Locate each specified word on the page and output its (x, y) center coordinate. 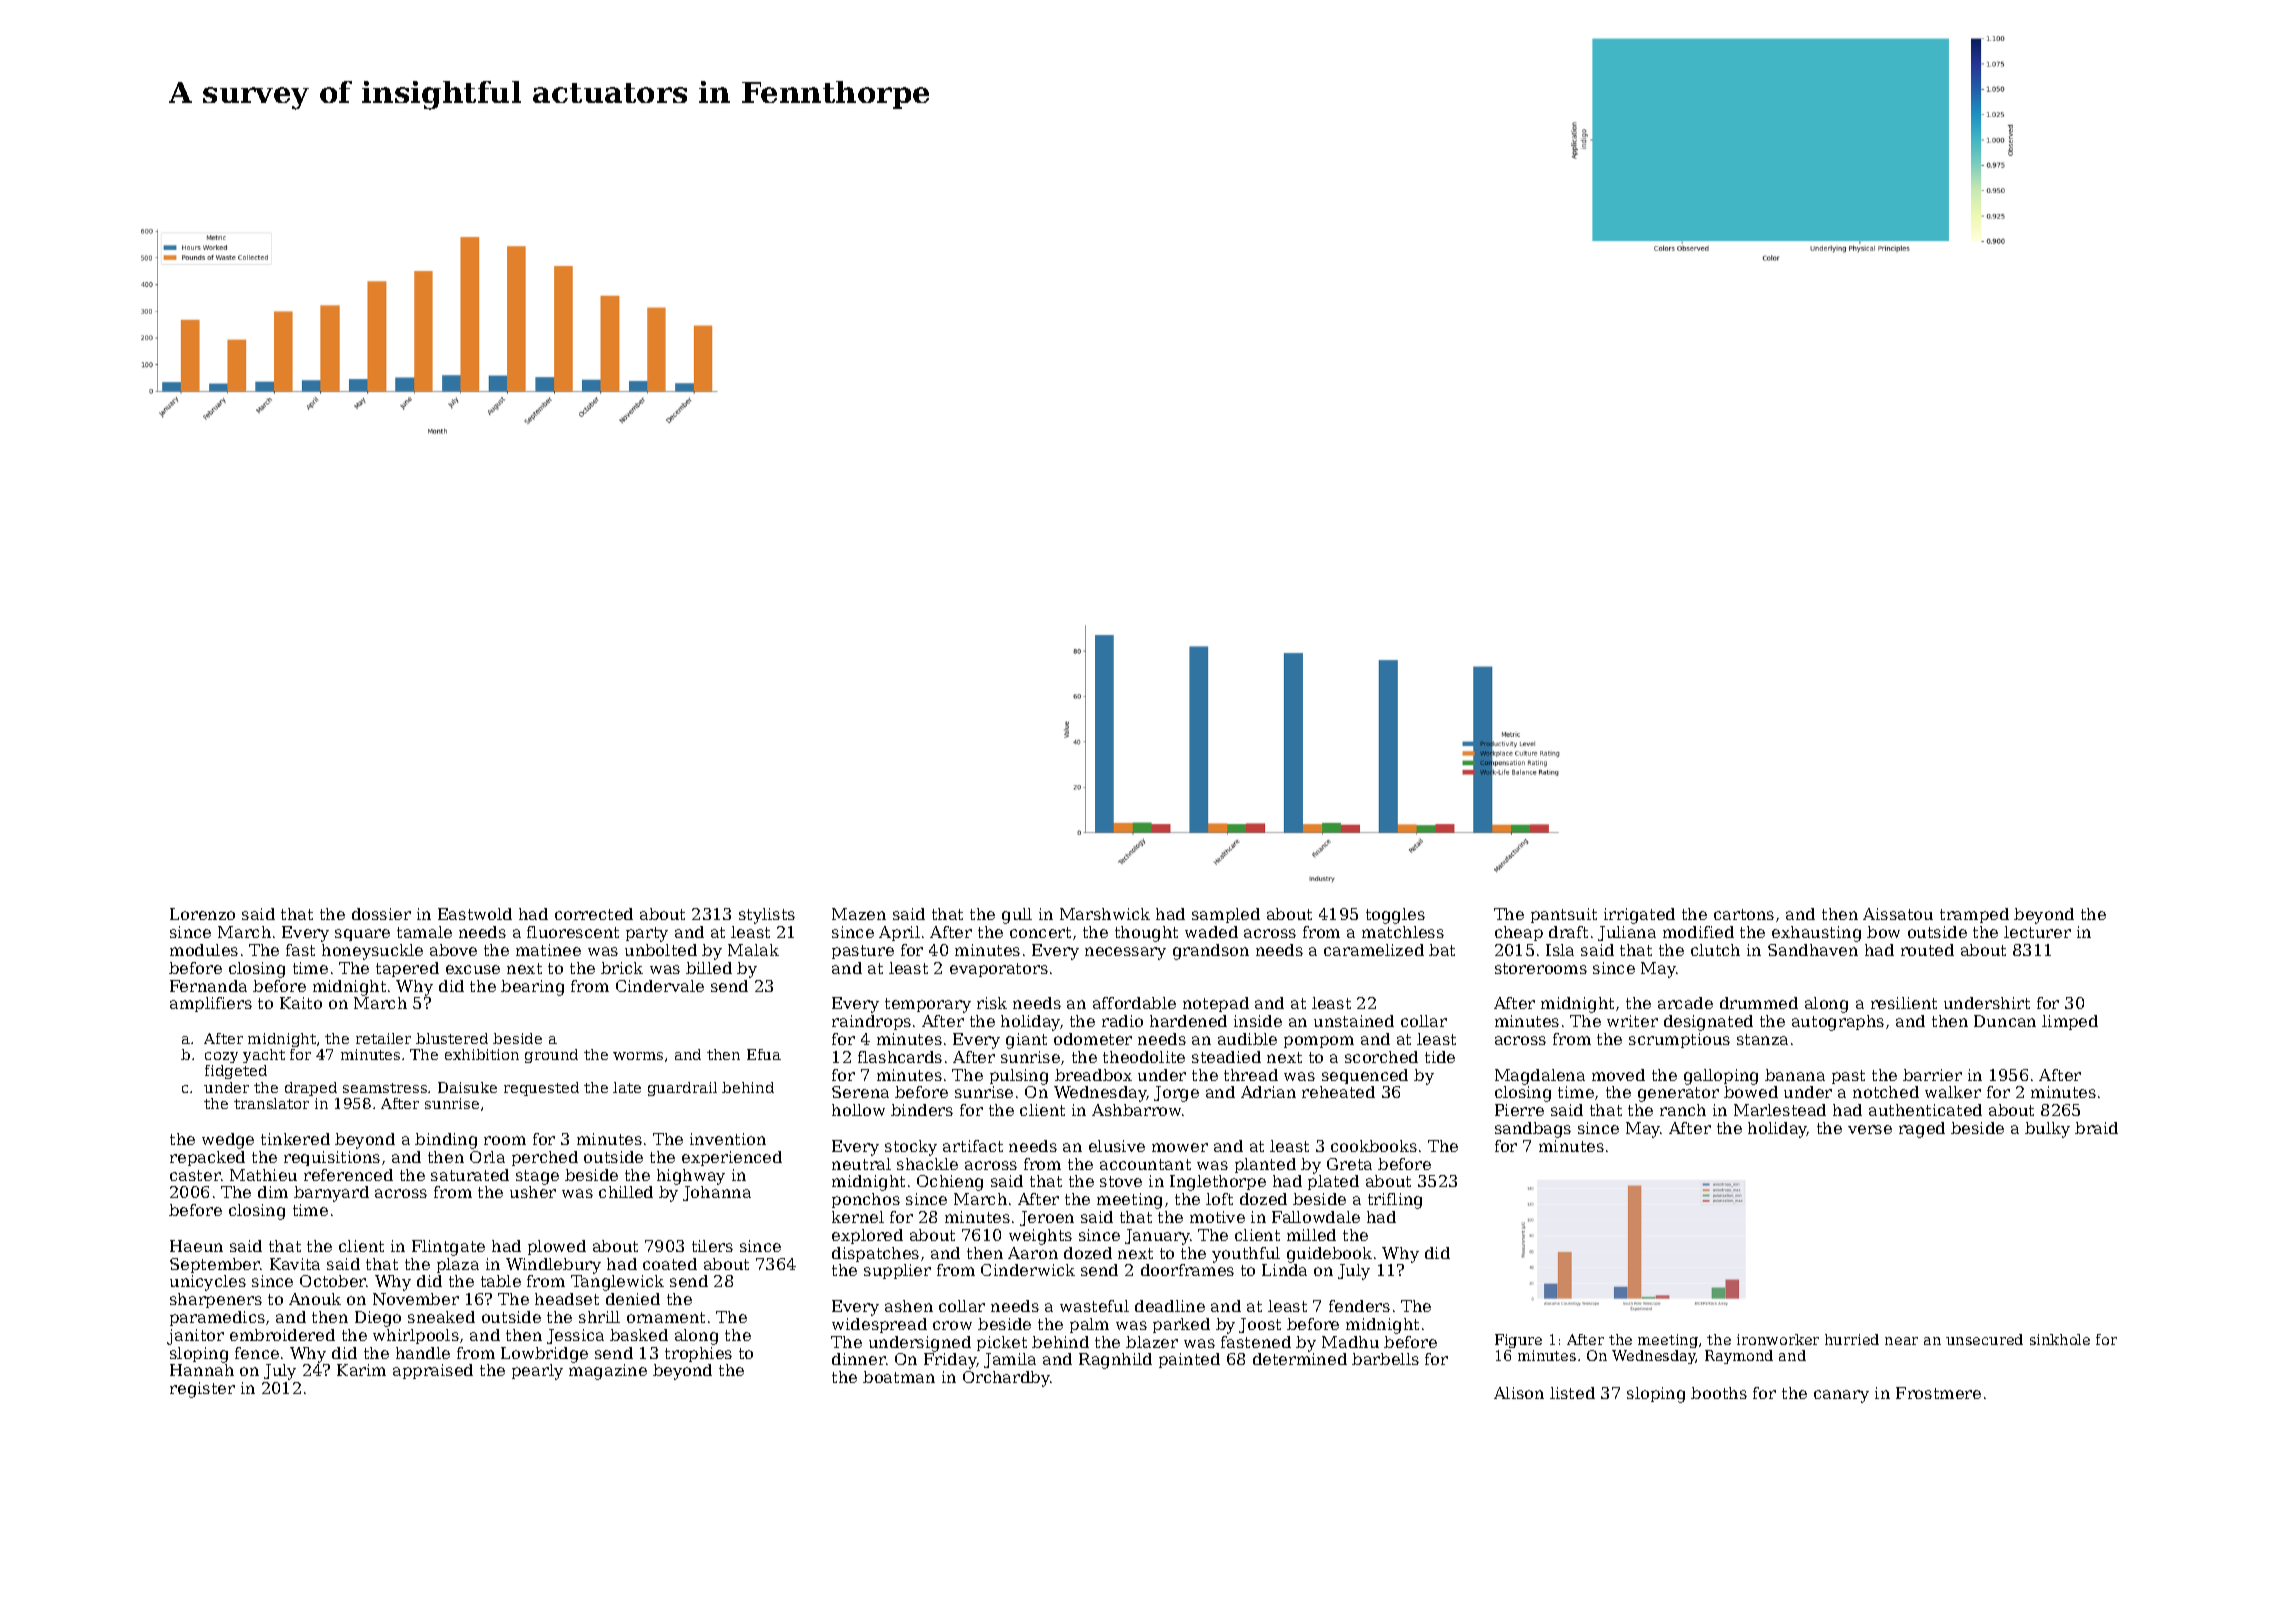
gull (1017, 916)
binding (446, 1141)
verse (1870, 1129)
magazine (608, 1372)
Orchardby (1006, 1379)
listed (1572, 1393)
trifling (1395, 1201)
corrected (594, 914)
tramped (1974, 915)
